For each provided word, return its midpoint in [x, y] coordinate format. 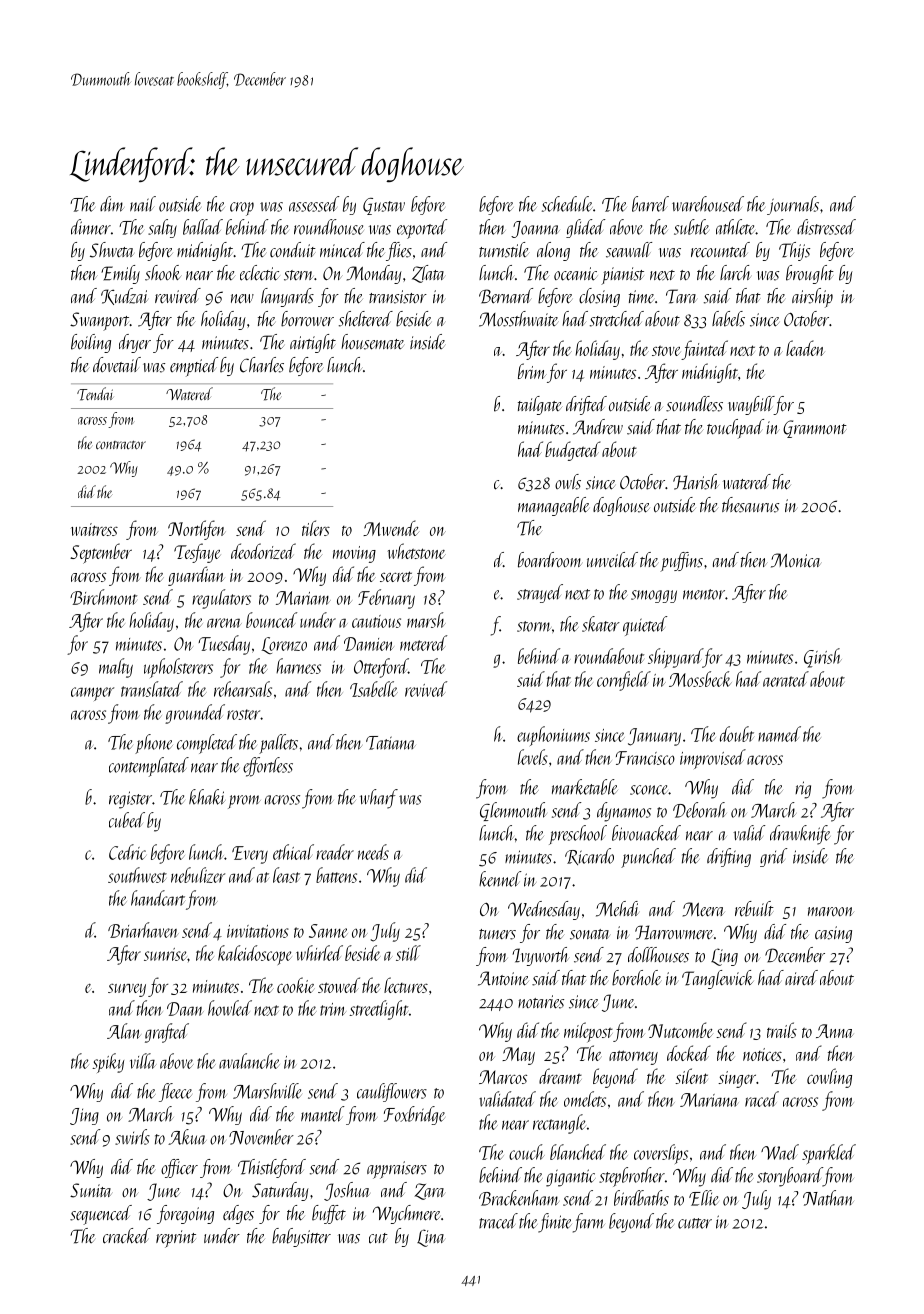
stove [666, 351]
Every [250, 855]
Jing [84, 1116]
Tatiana [391, 743]
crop [242, 209]
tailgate [540, 405]
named [779, 734]
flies [399, 251]
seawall [629, 250]
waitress [94, 529]
